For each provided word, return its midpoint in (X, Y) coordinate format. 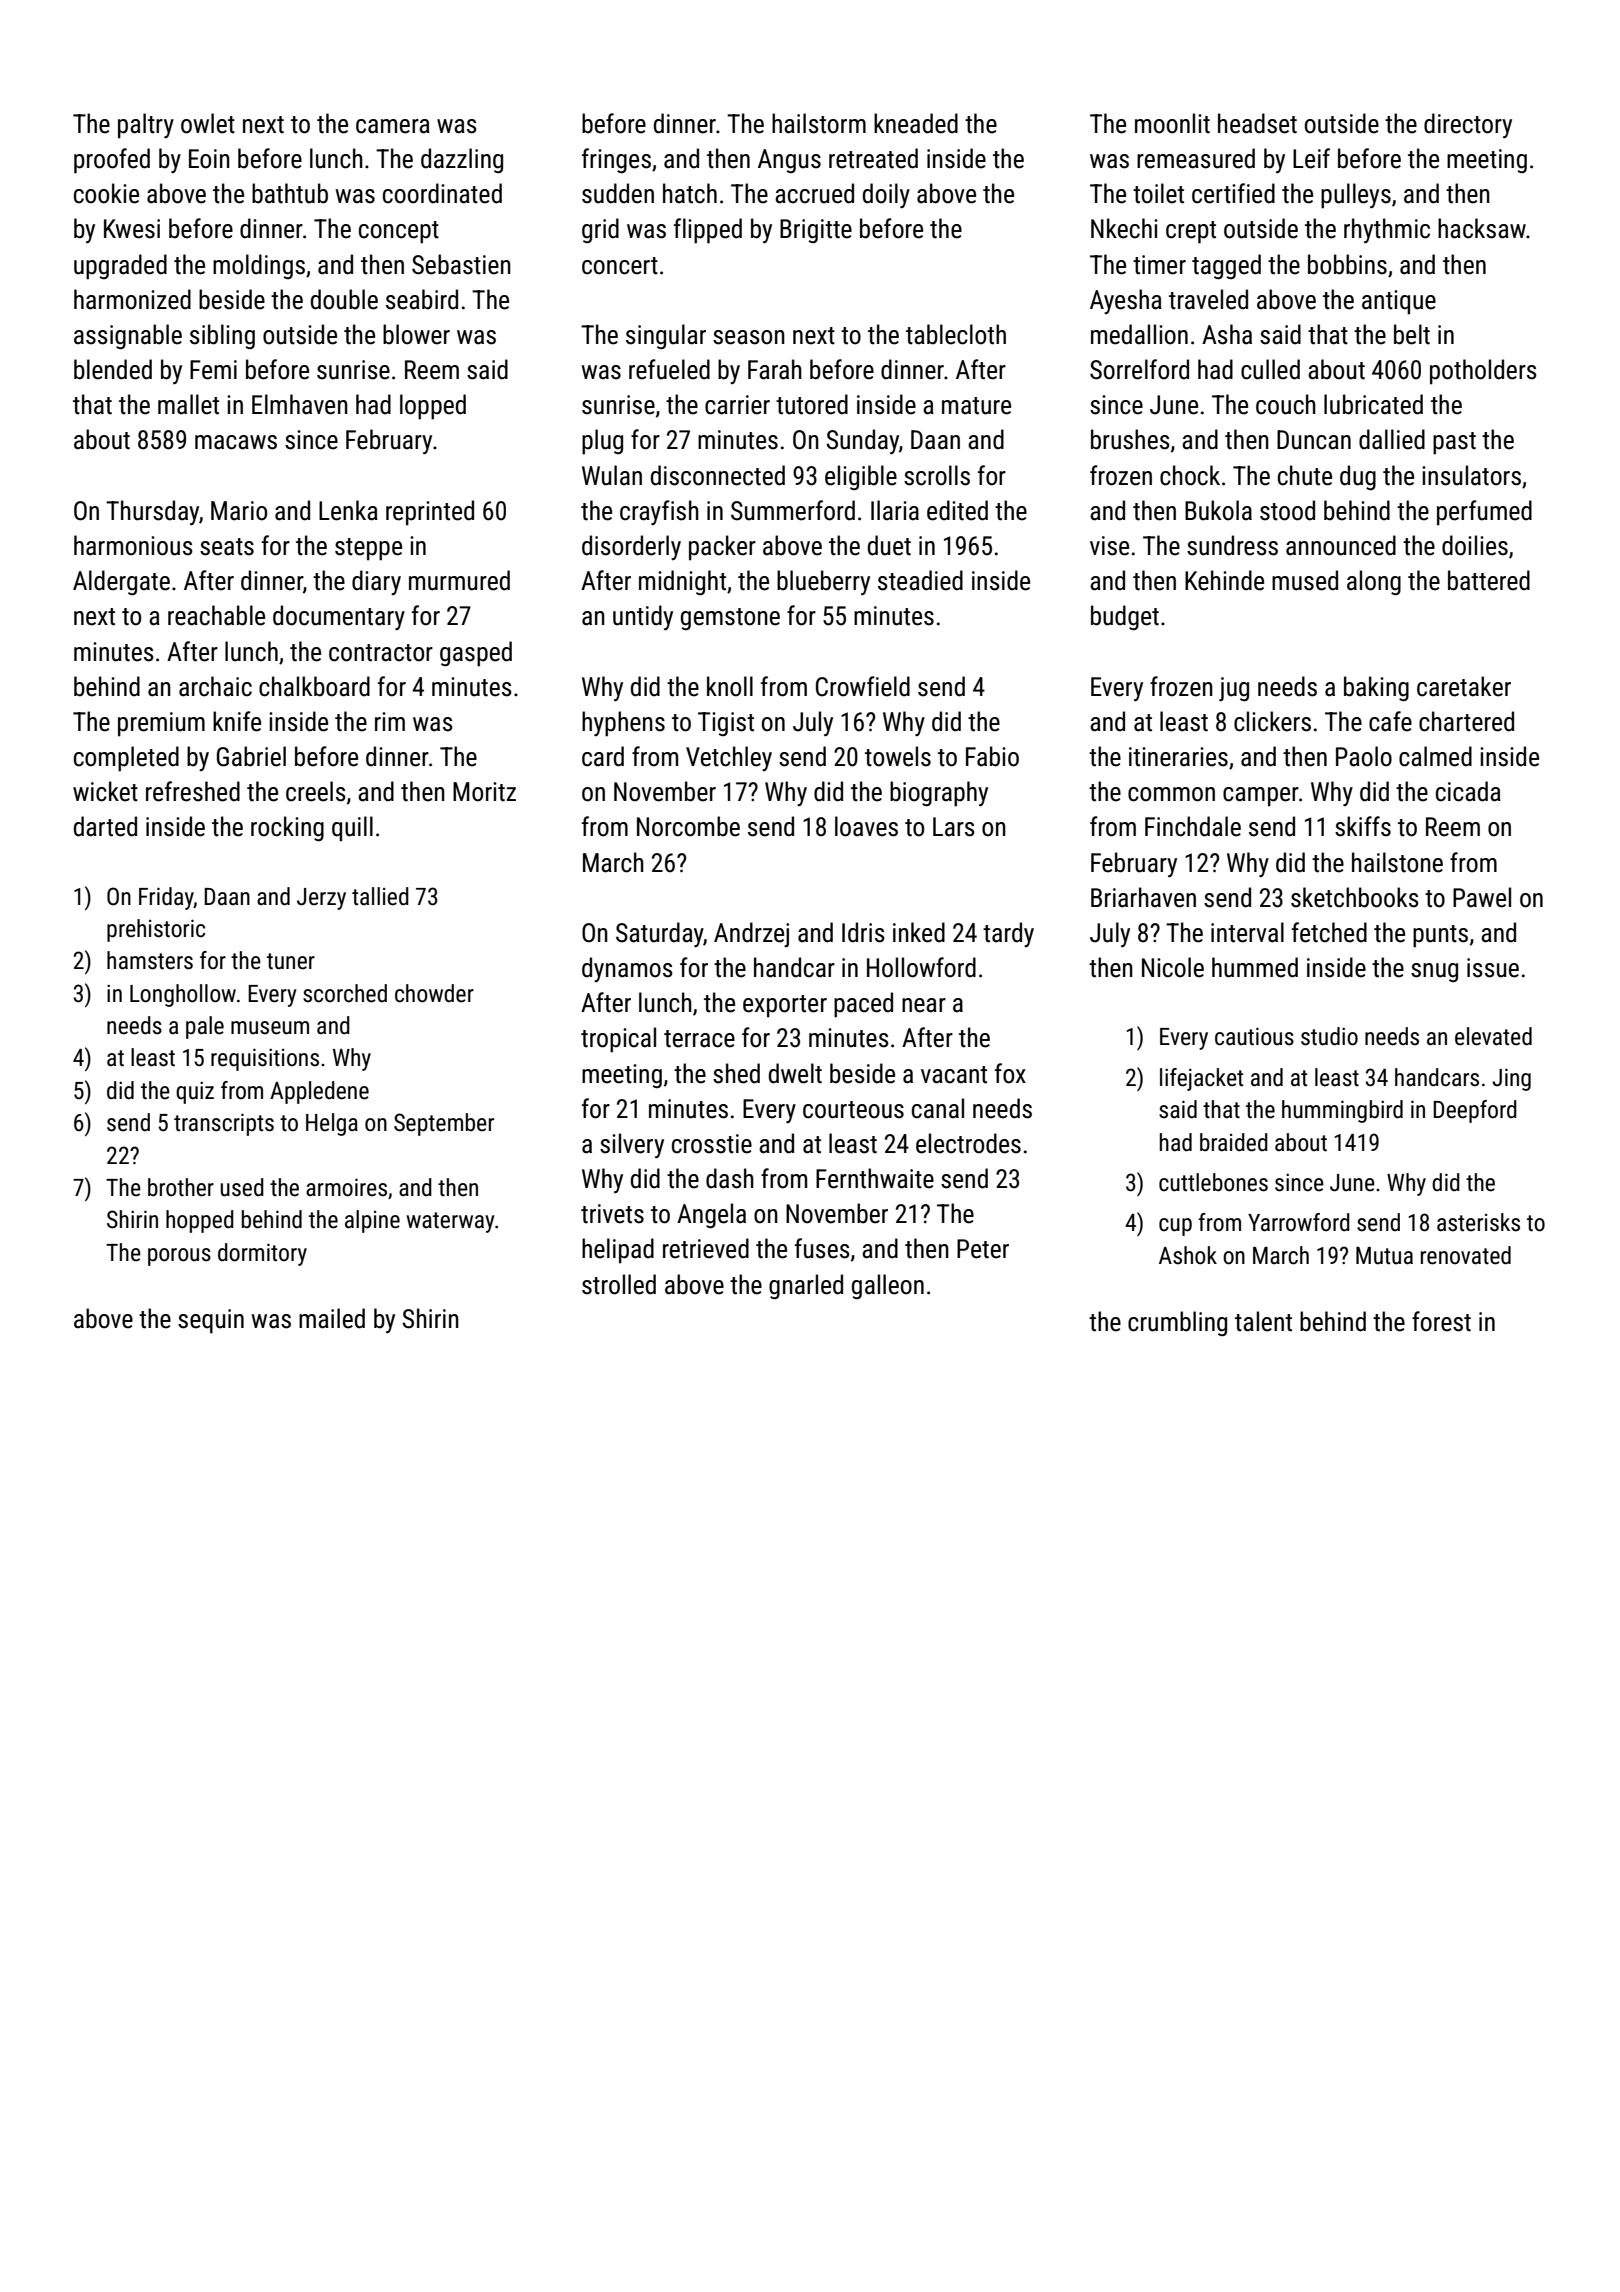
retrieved (706, 1248)
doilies (1475, 545)
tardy (1008, 934)
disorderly (631, 547)
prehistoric (156, 930)
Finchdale (1193, 826)
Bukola (1218, 510)
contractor (381, 653)
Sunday (862, 441)
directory (1468, 125)
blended (113, 369)
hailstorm (819, 123)
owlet (208, 123)
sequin (211, 1321)
